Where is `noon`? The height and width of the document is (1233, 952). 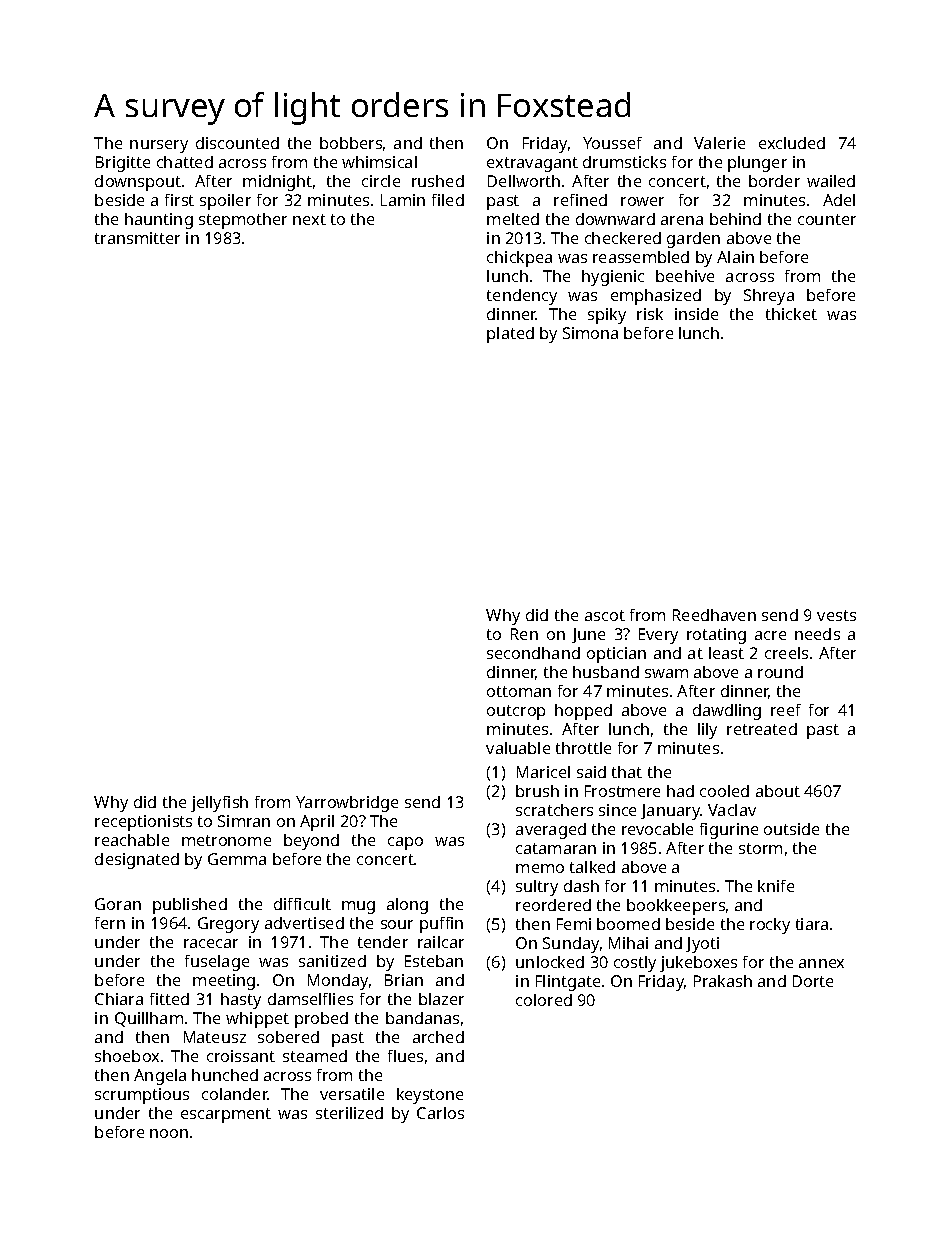 noon is located at coordinates (169, 1133).
